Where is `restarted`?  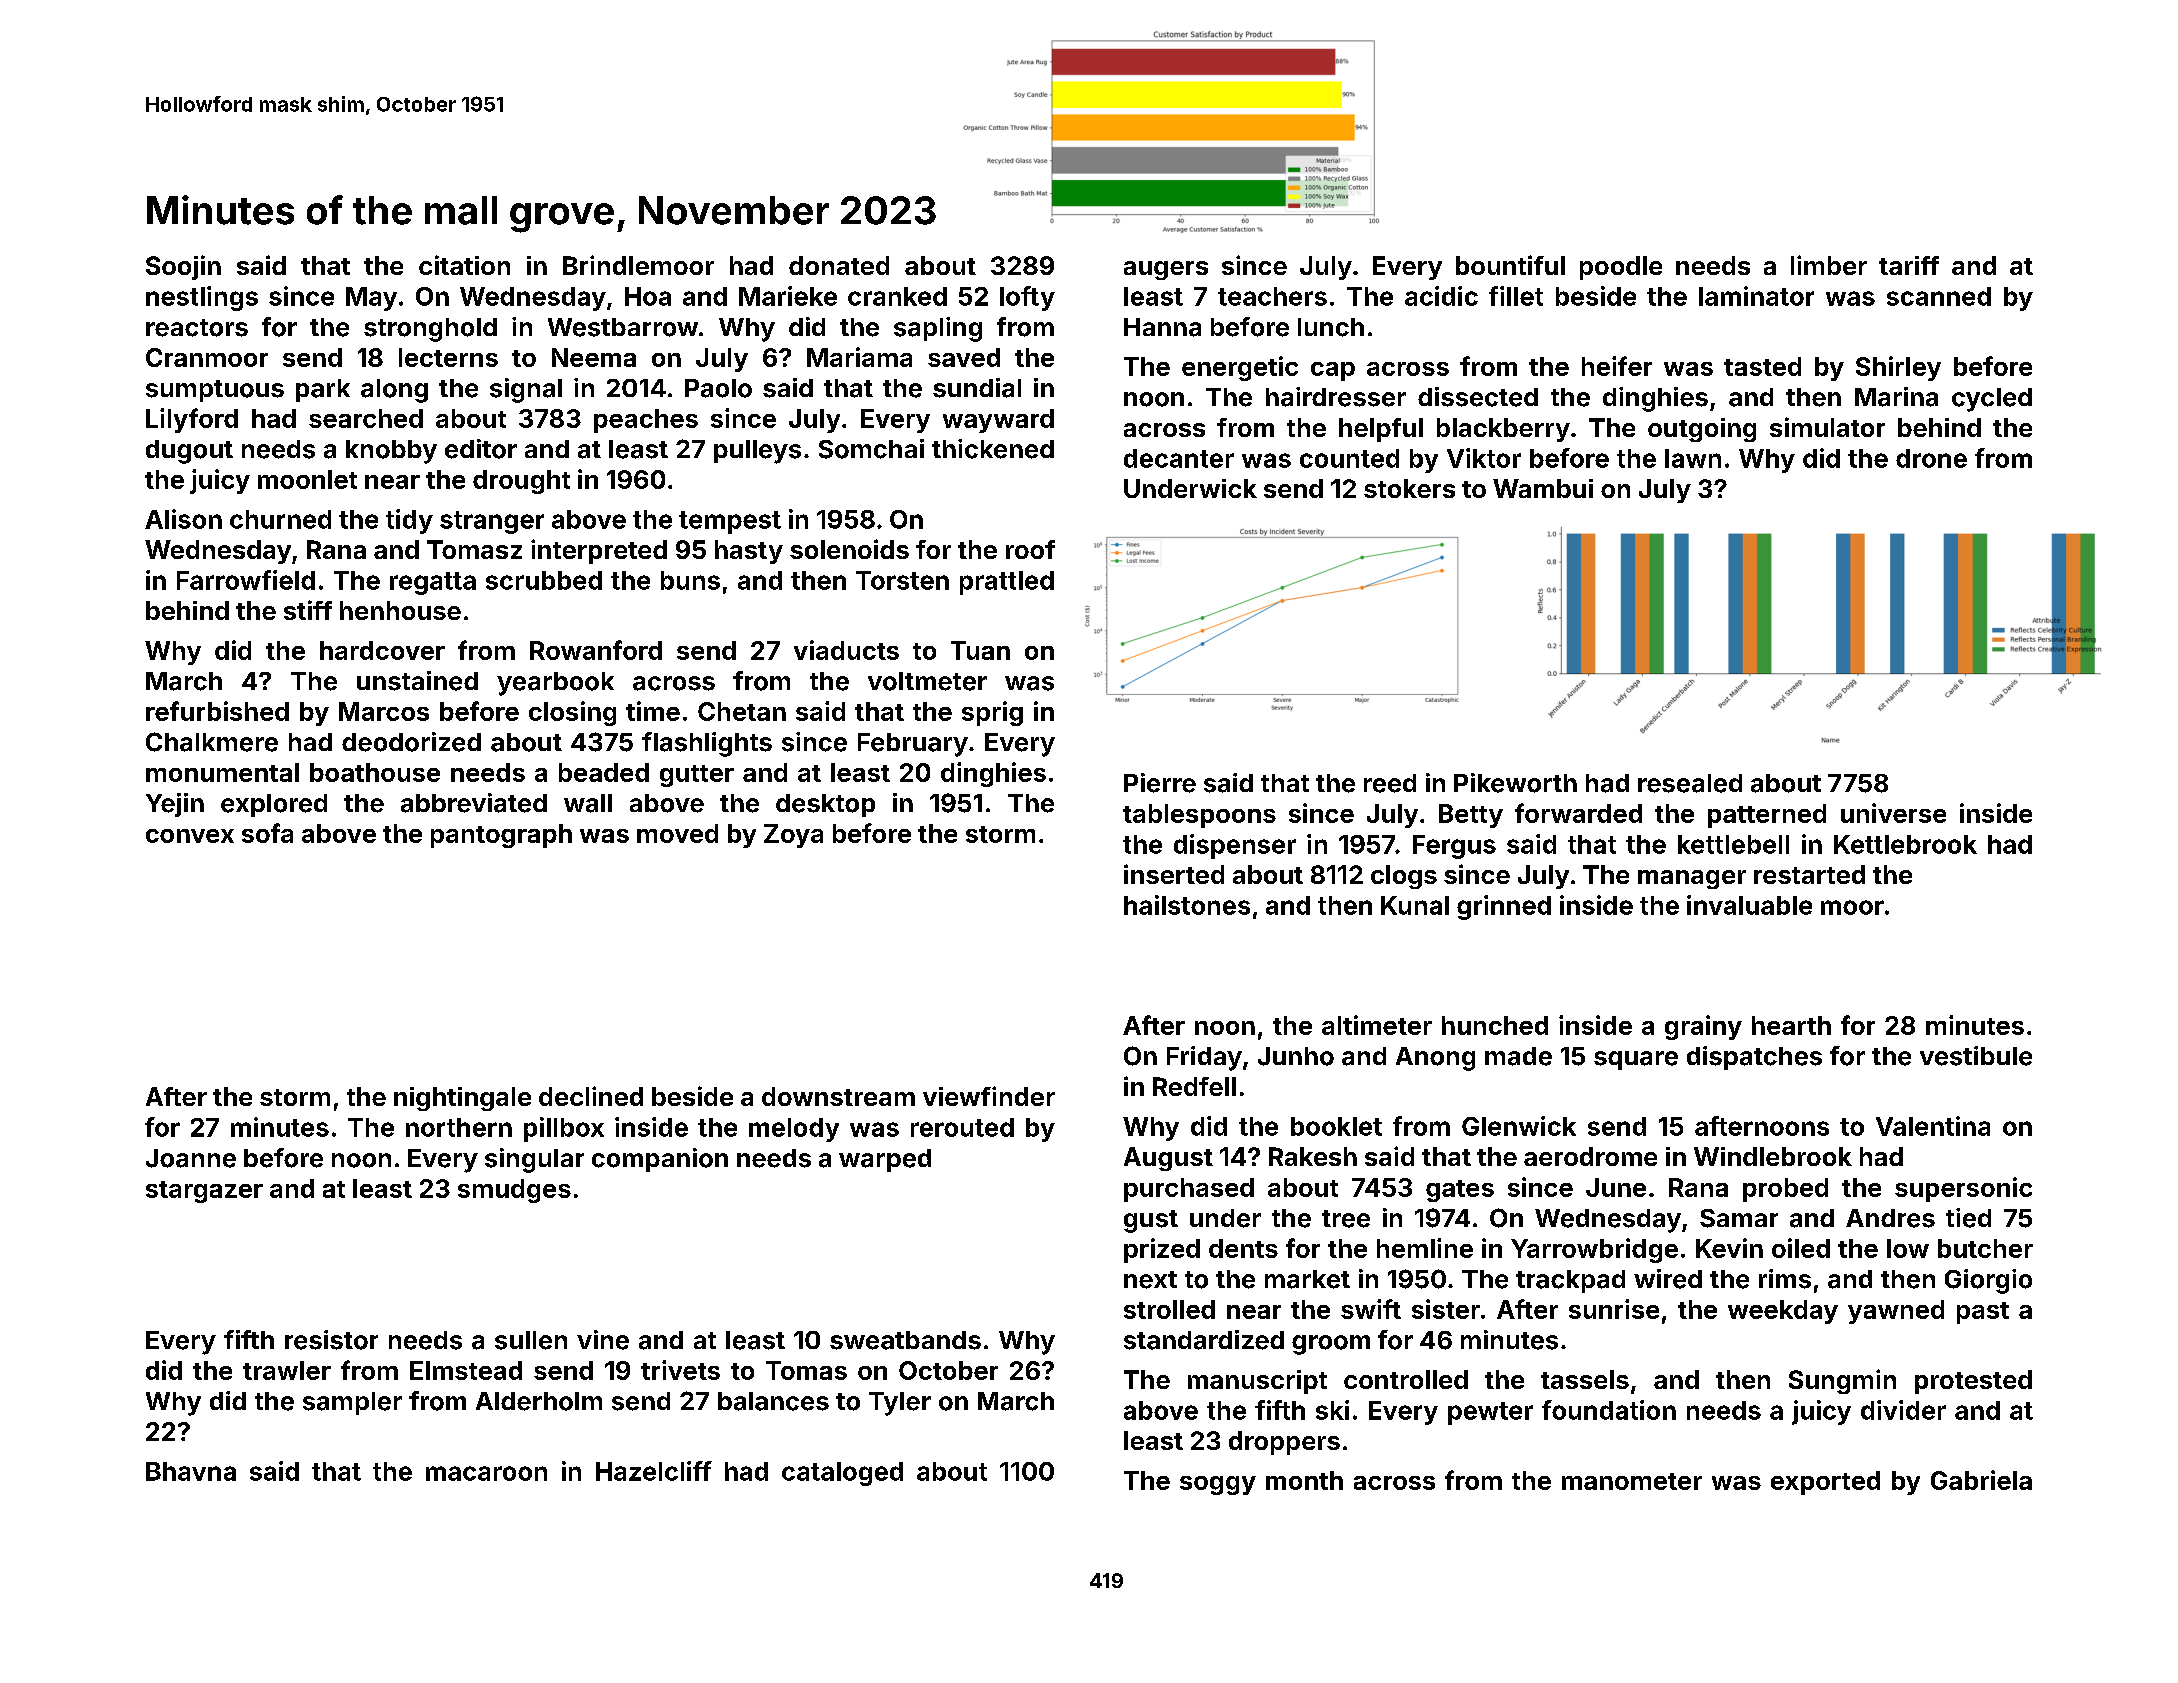 restarted is located at coordinates (1809, 874).
